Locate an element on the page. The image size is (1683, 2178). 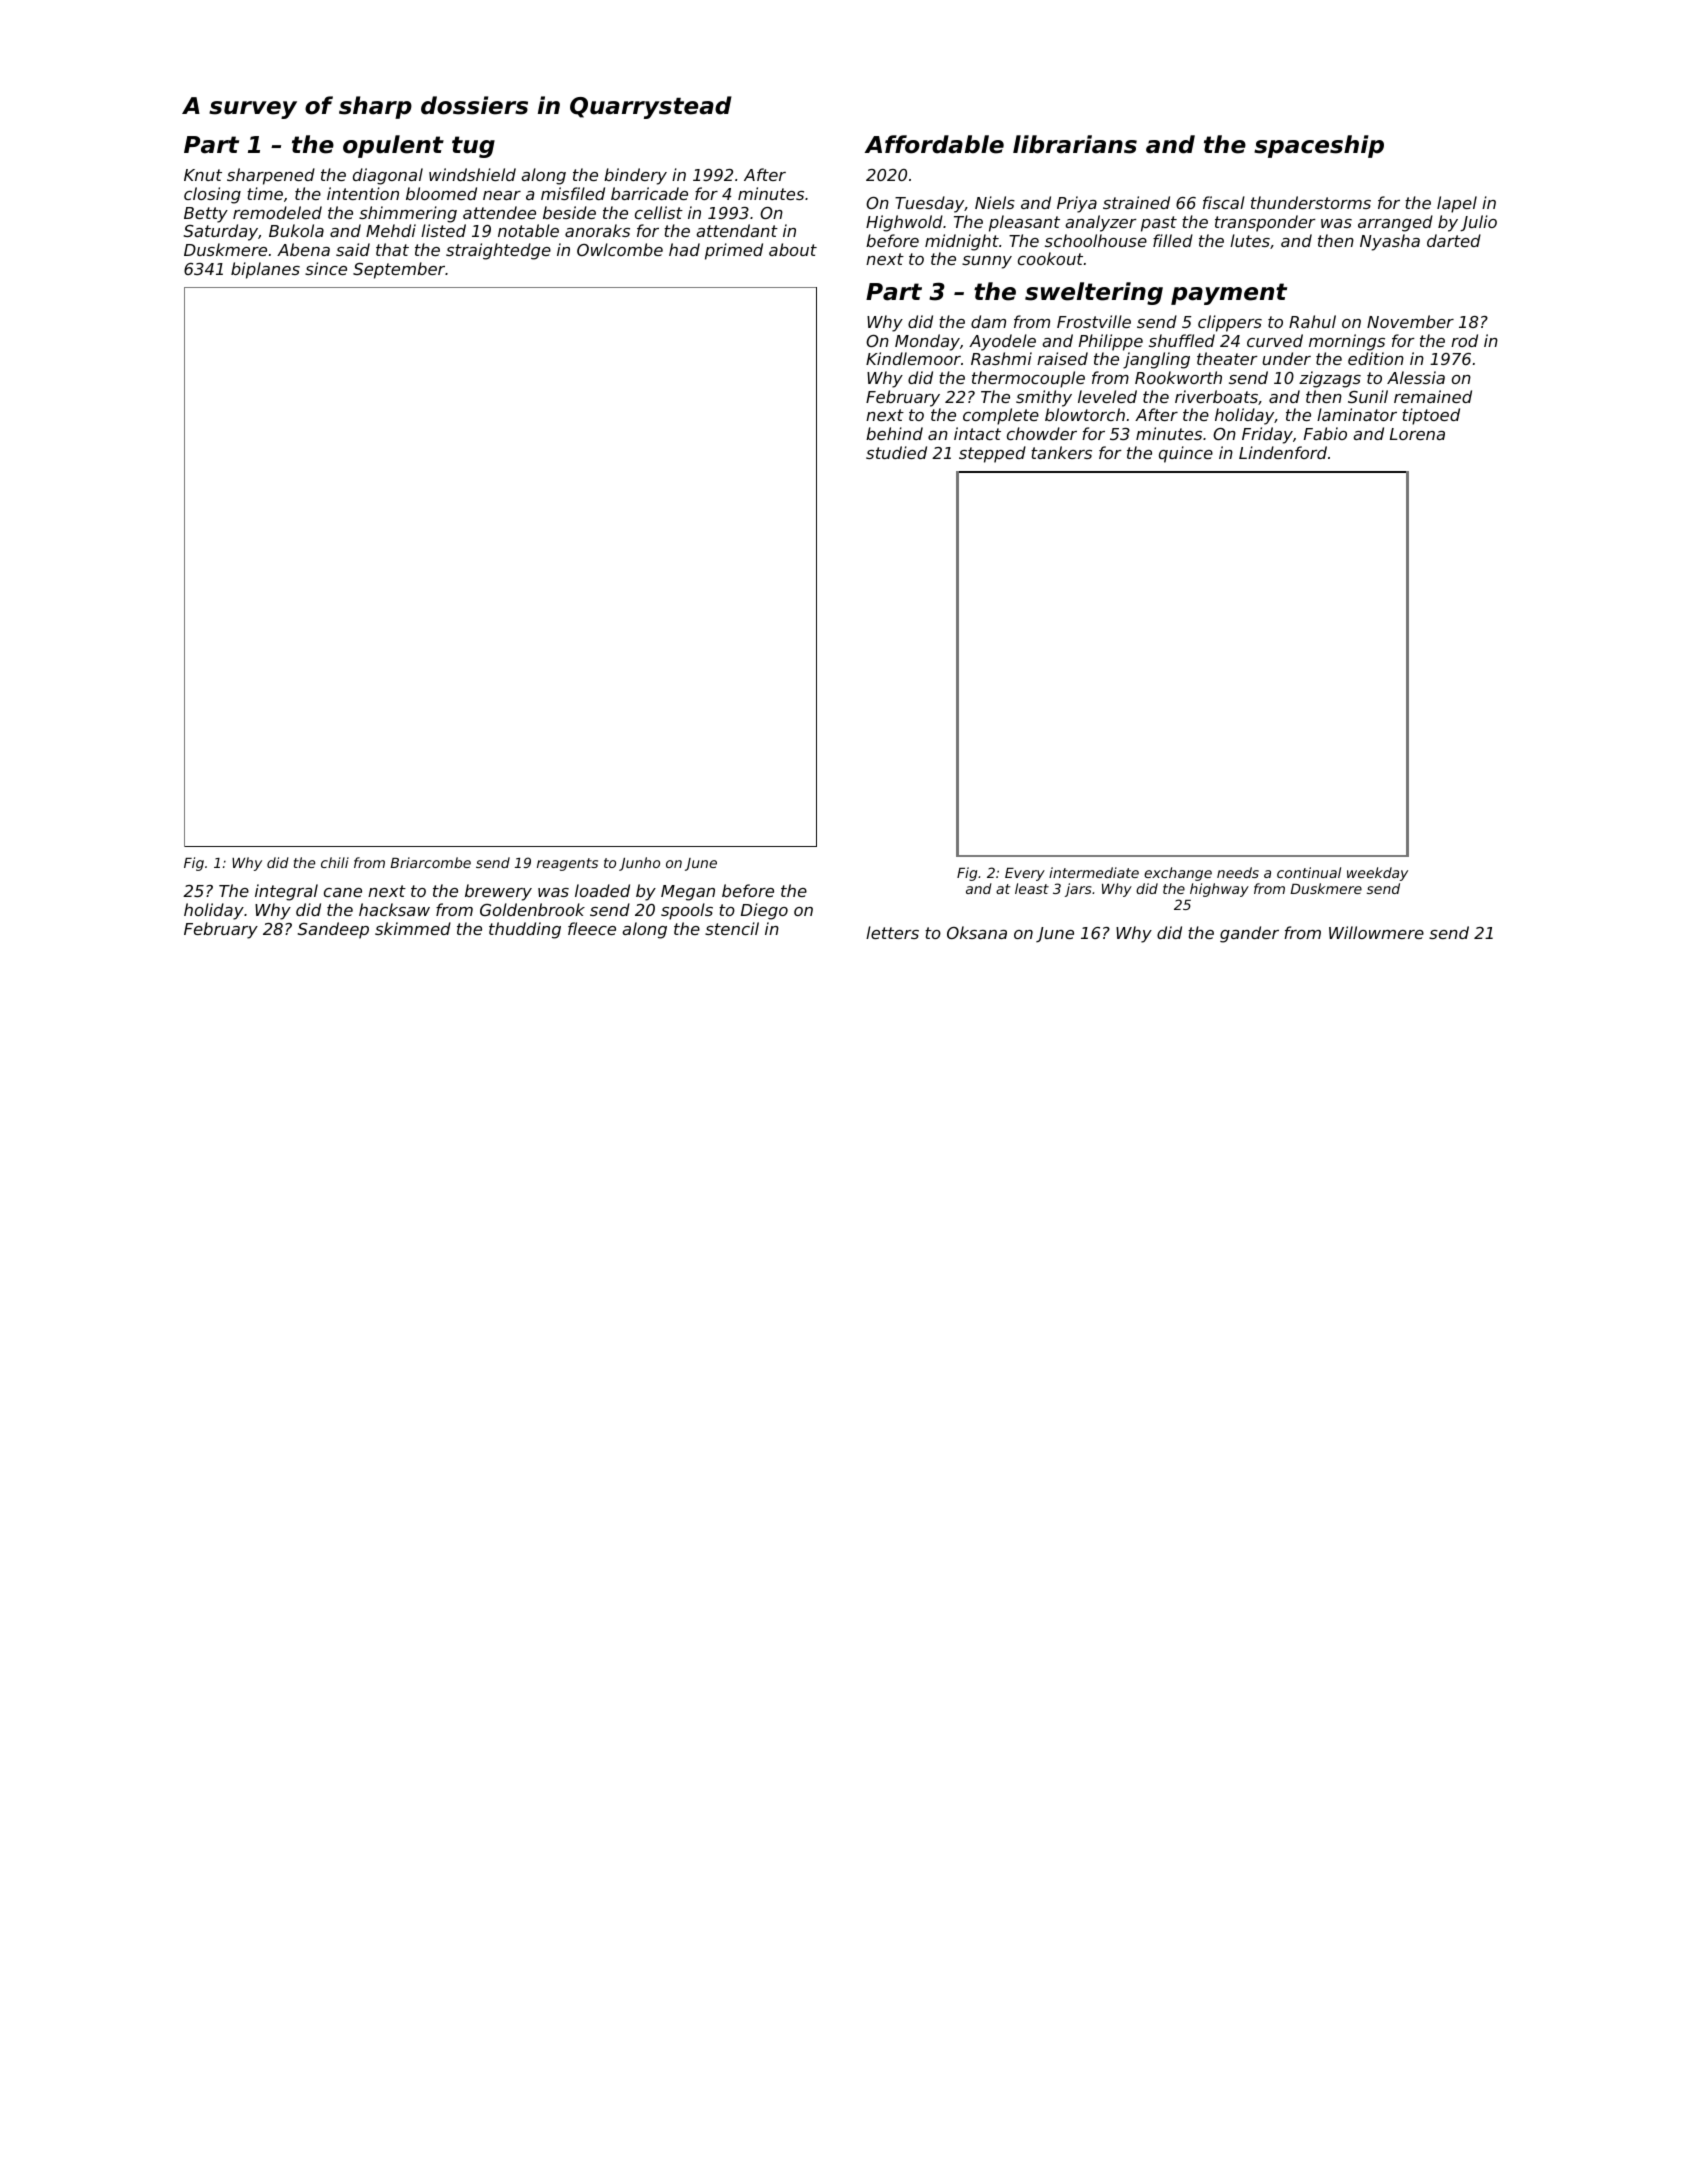
biplanes is located at coordinates (265, 270).
